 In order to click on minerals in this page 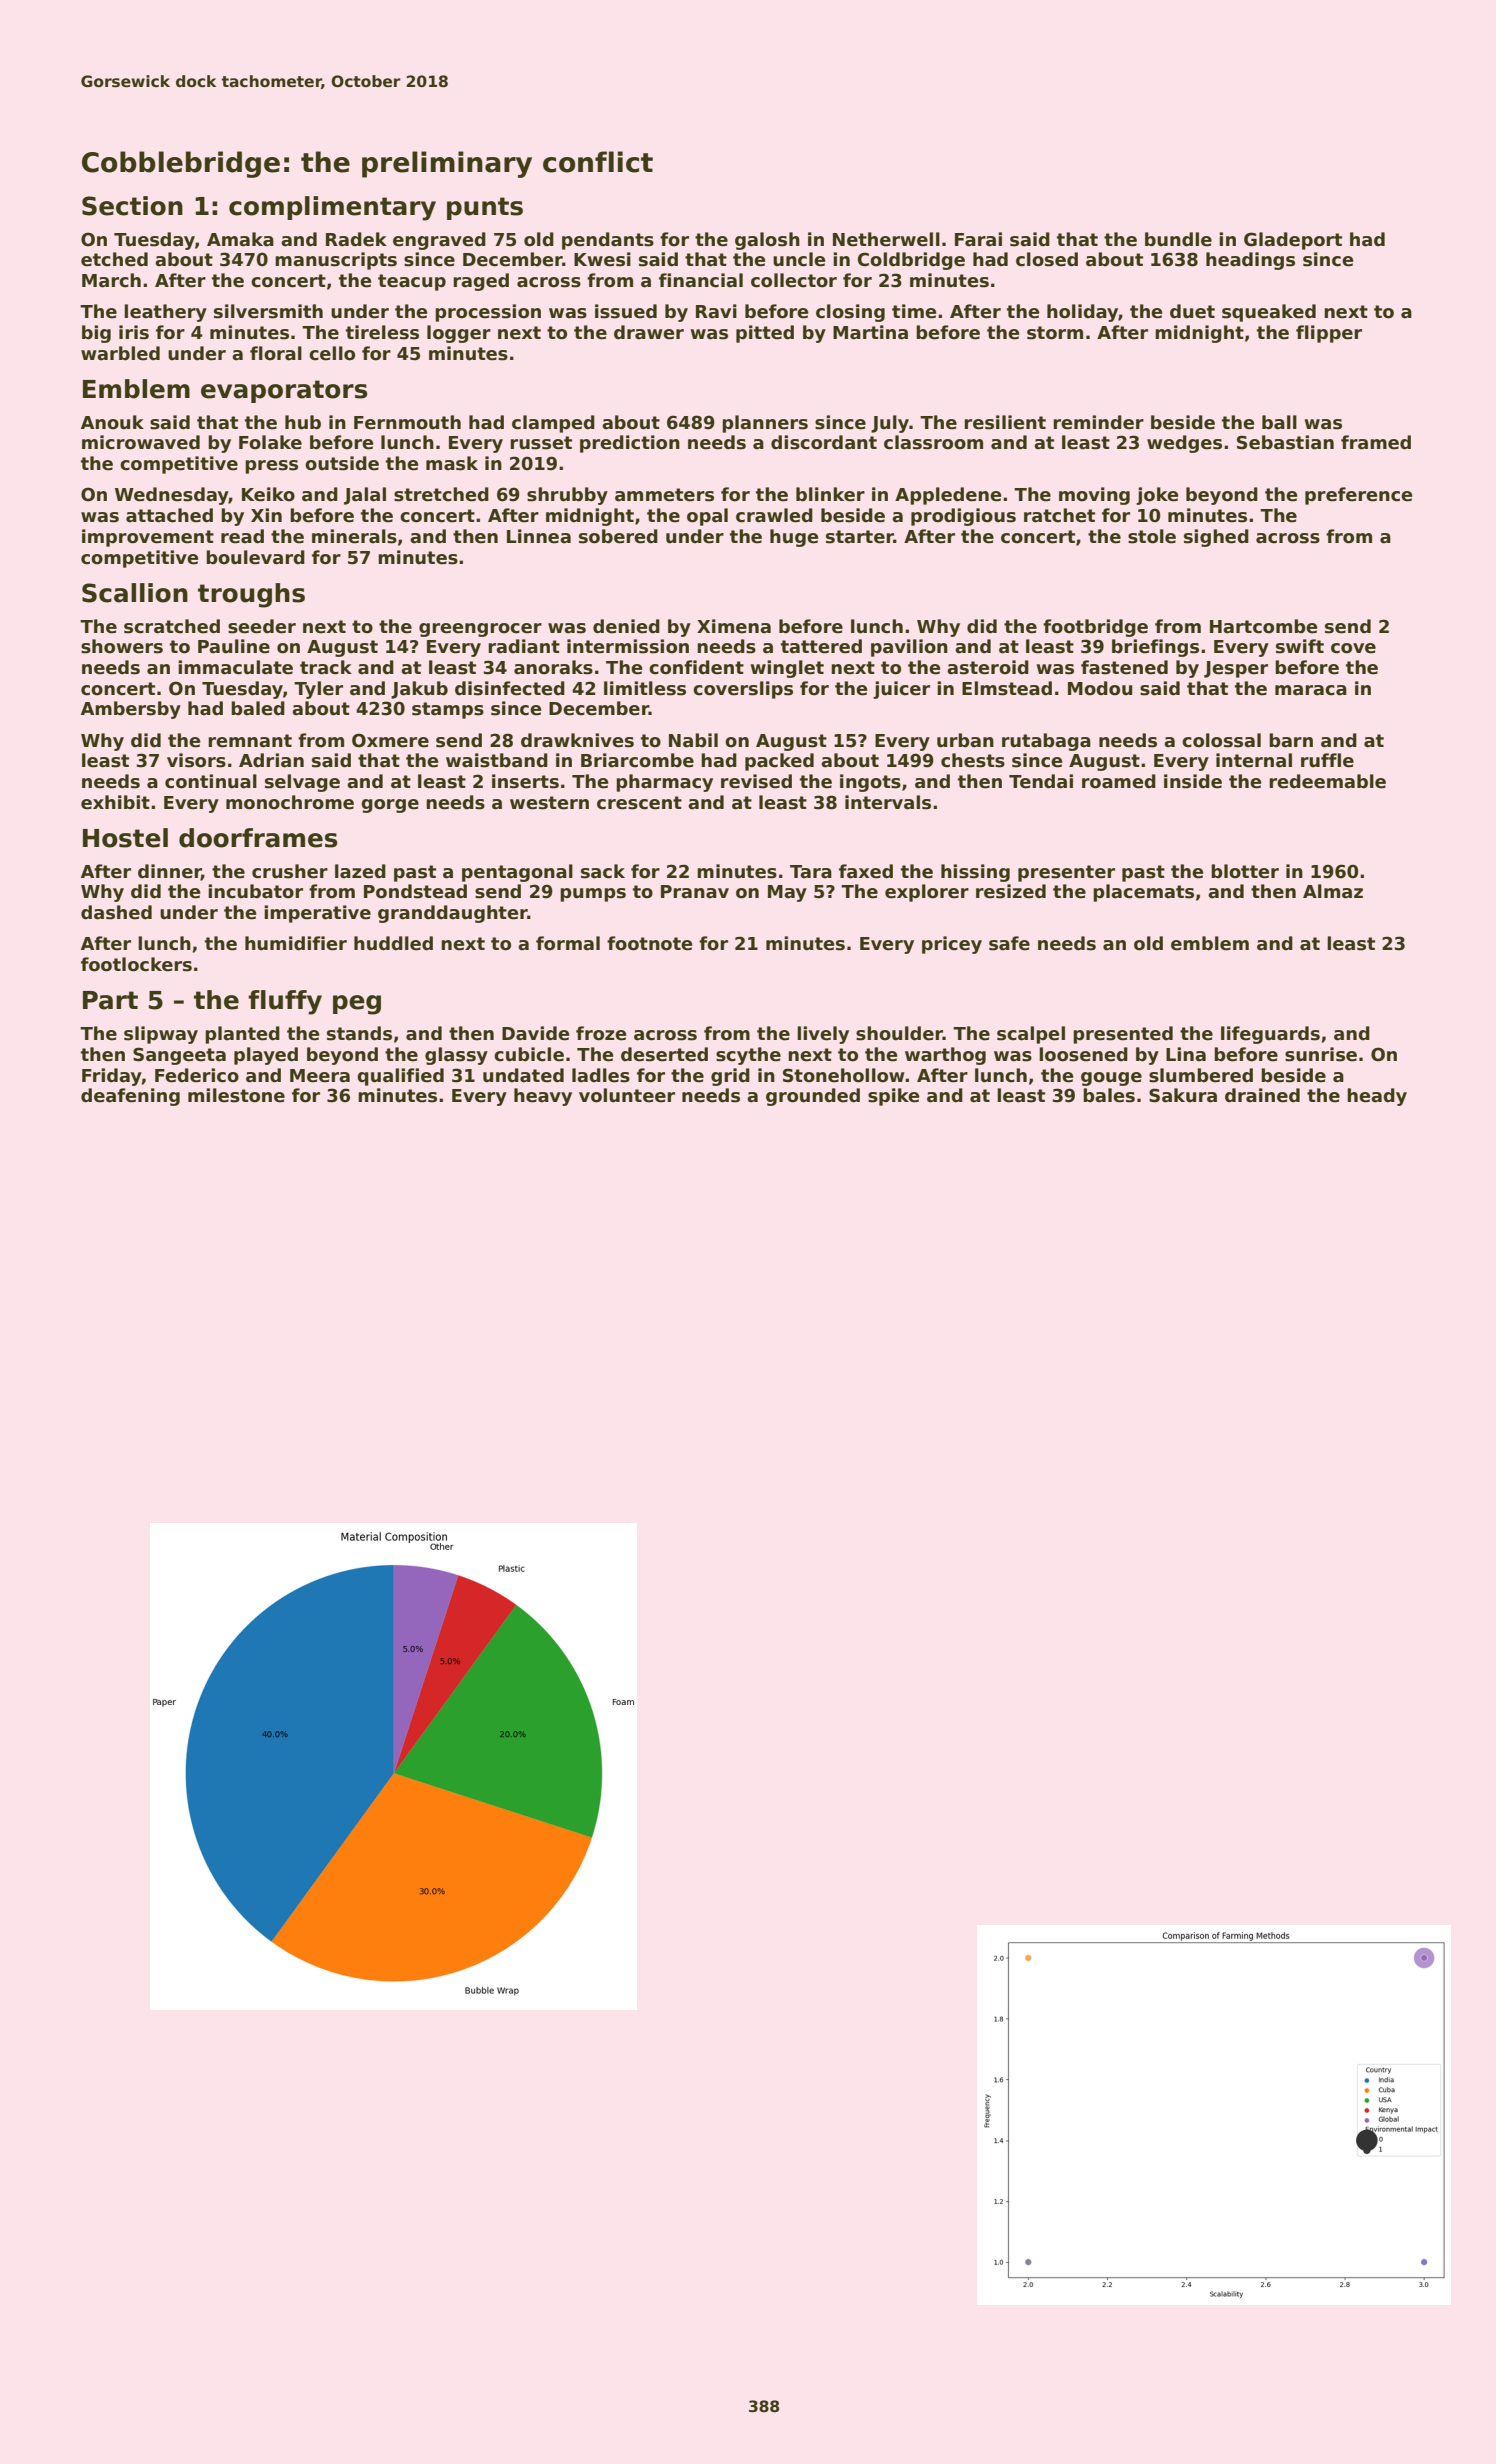, I will do `click(354, 536)`.
